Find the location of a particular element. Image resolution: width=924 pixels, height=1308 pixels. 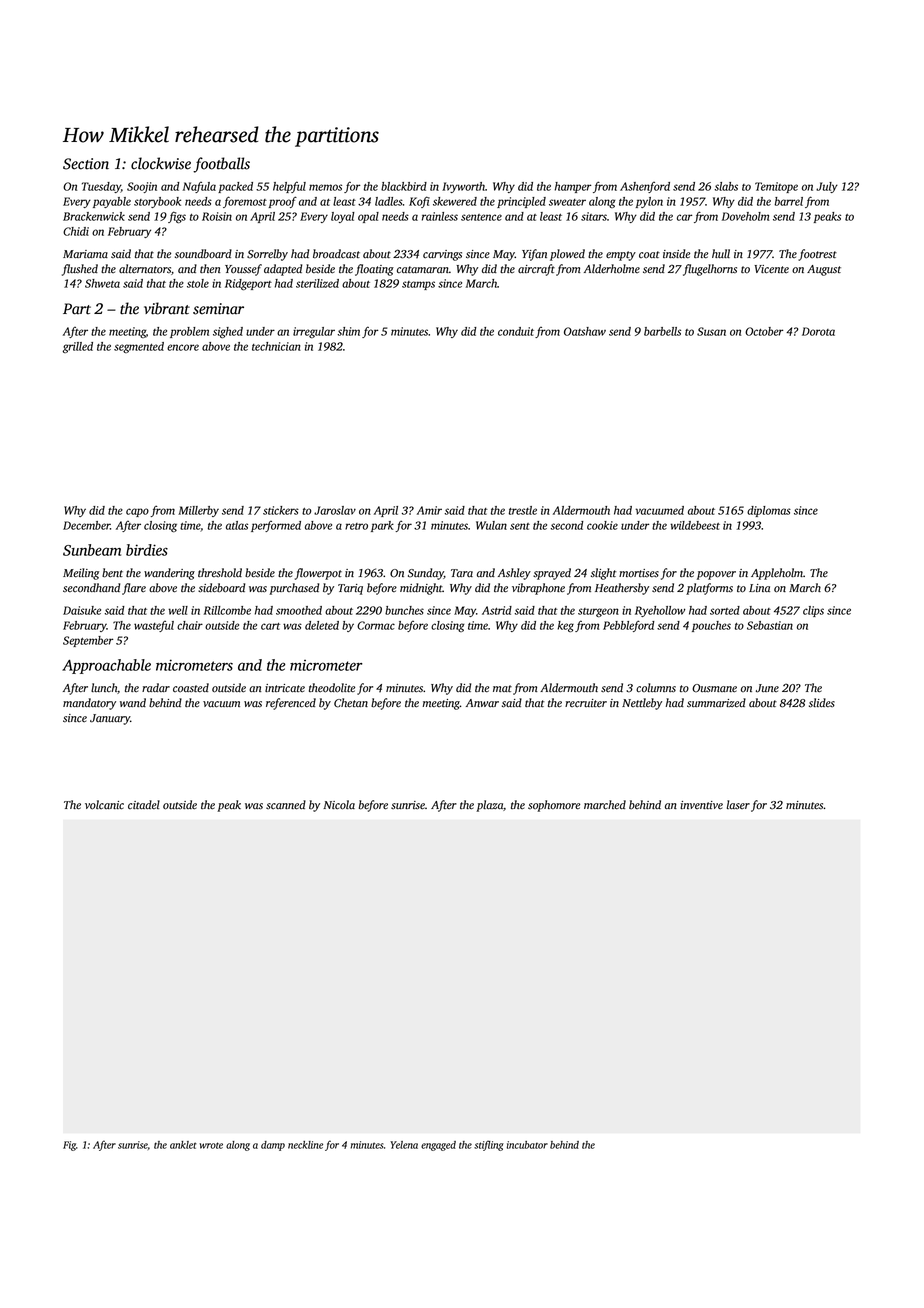

deleted is located at coordinates (322, 625).
